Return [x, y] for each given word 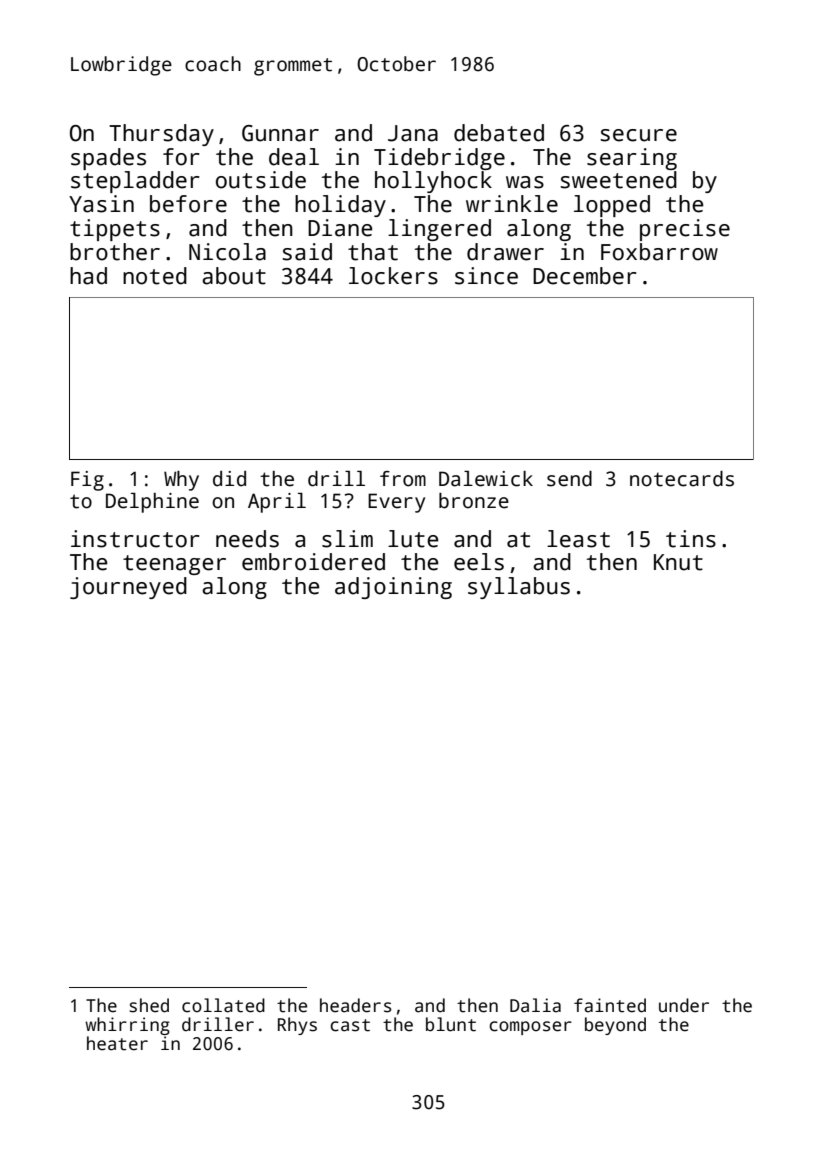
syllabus [519, 588]
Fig [87, 481]
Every [396, 503]
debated [499, 133]
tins [691, 539]
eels [479, 562]
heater [117, 1043]
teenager [174, 565]
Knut [678, 562]
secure [639, 135]
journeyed [128, 588]
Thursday [161, 135]
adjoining [393, 588]
